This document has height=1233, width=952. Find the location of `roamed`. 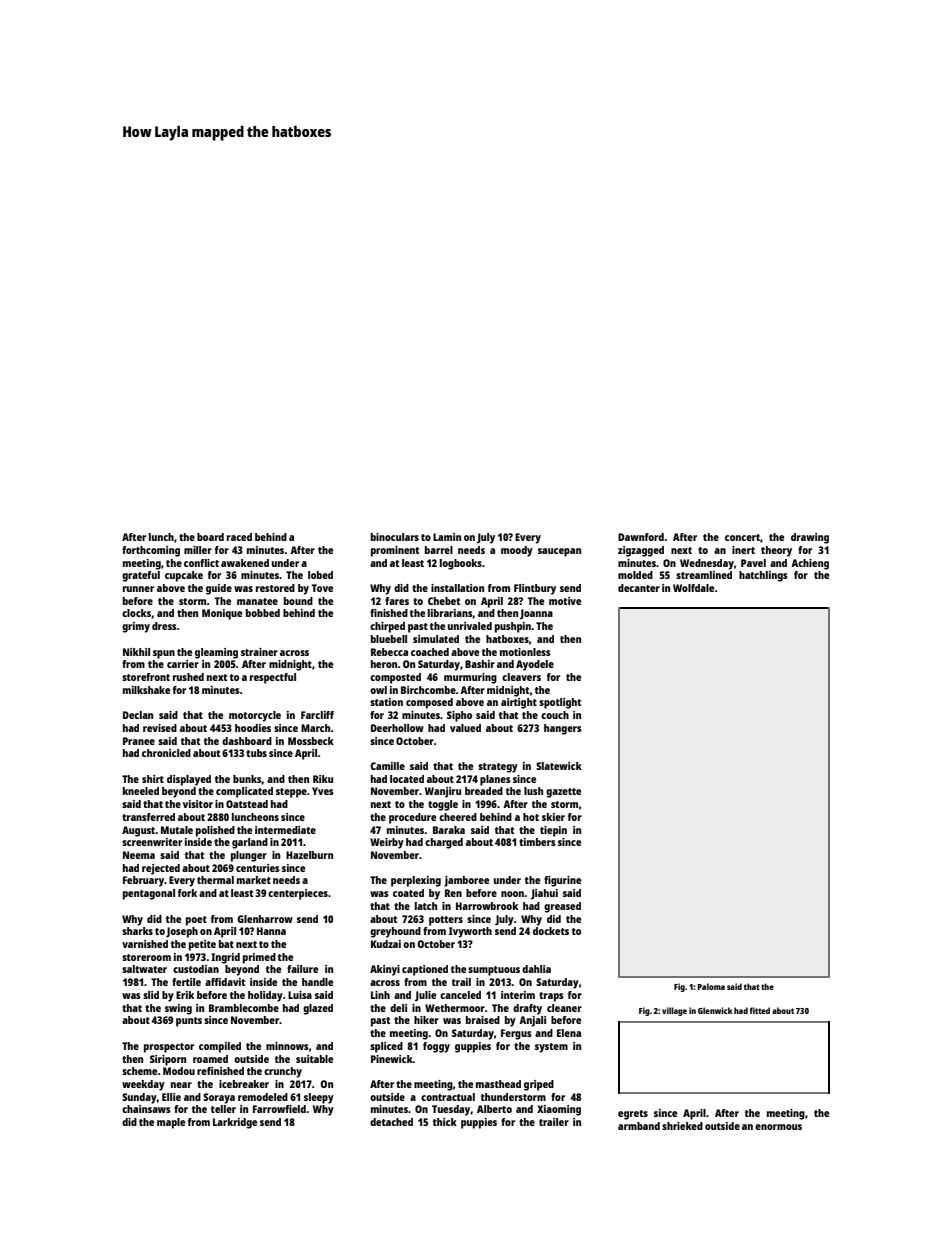

roamed is located at coordinates (210, 1059).
